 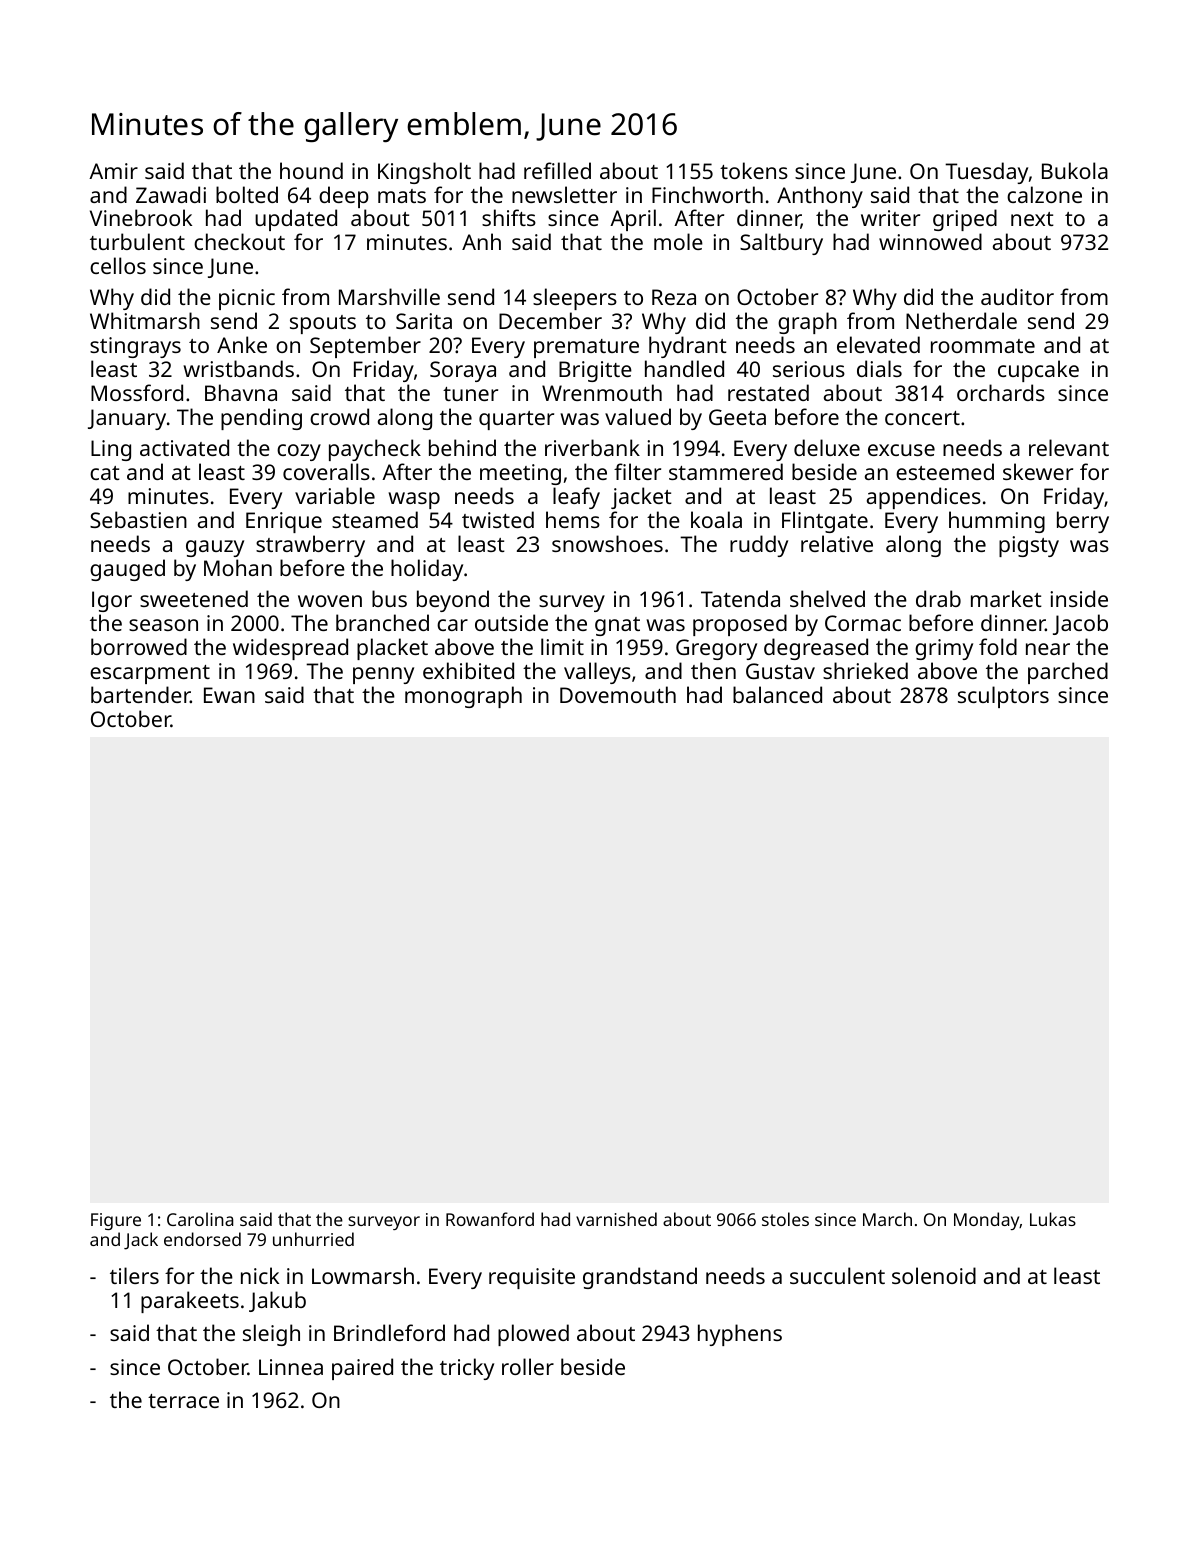 I want to click on sculptors, so click(x=1003, y=697).
